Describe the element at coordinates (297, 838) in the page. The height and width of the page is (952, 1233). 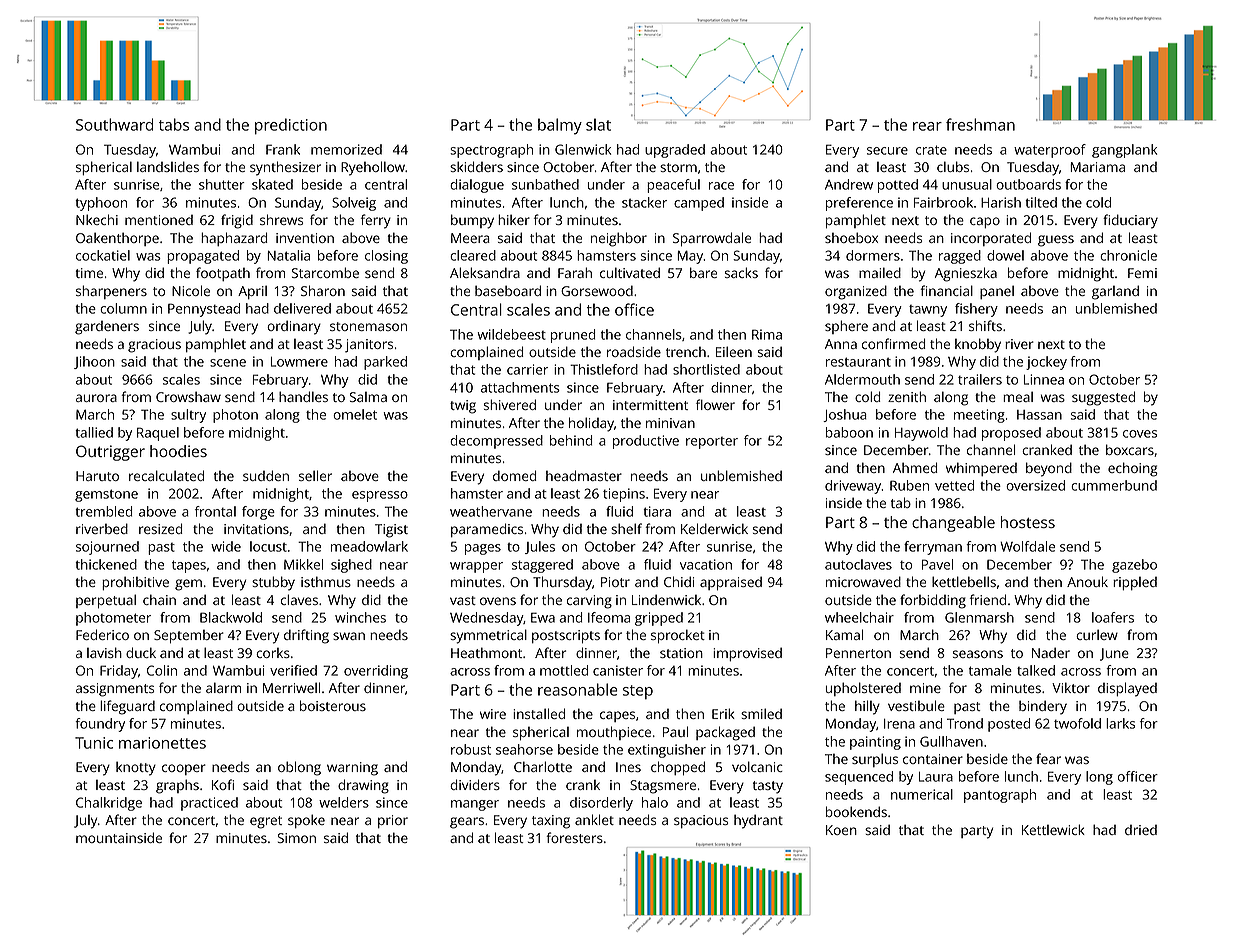
I see `Simon` at that location.
